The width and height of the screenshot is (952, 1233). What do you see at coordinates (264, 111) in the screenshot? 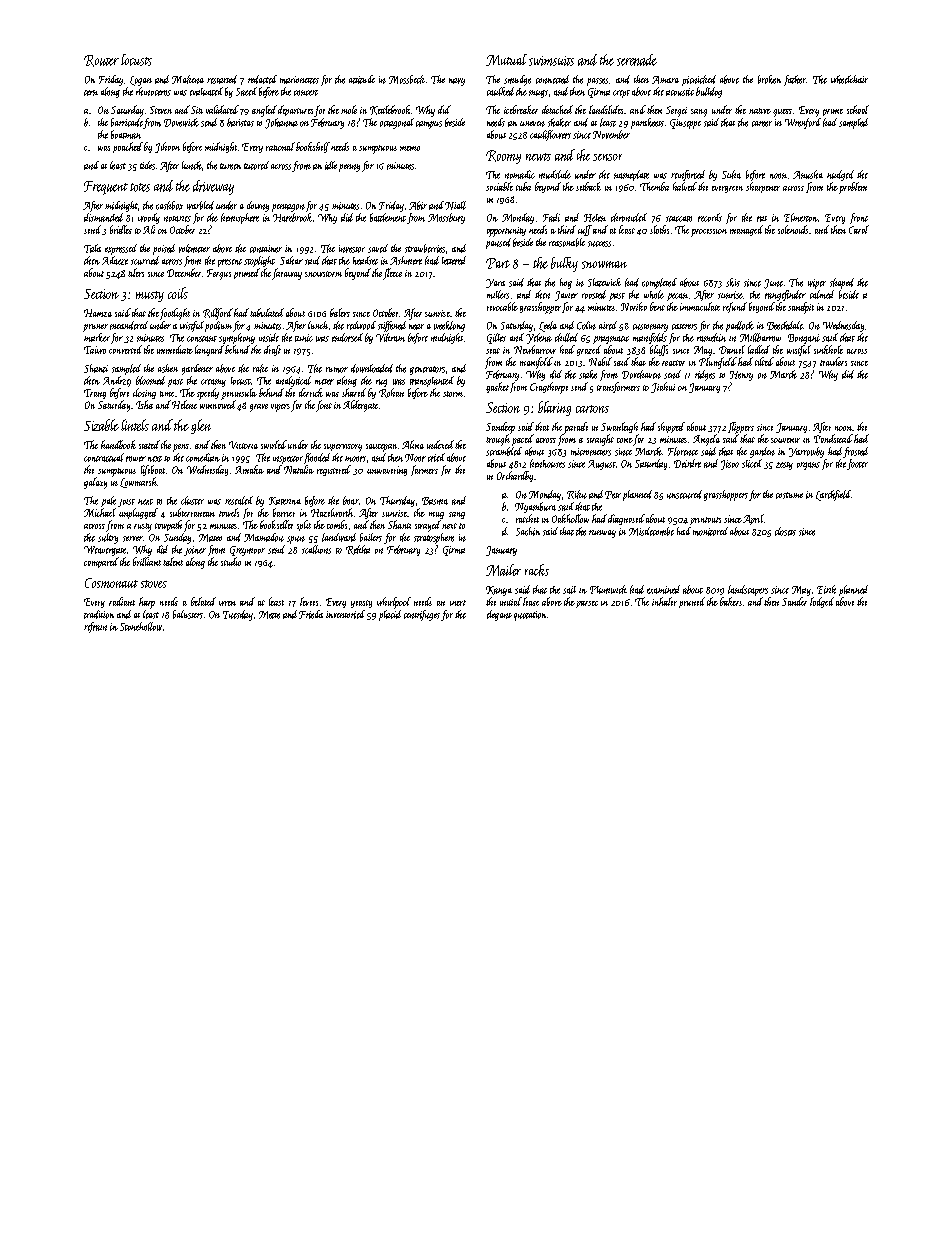
I see `angled` at bounding box center [264, 111].
